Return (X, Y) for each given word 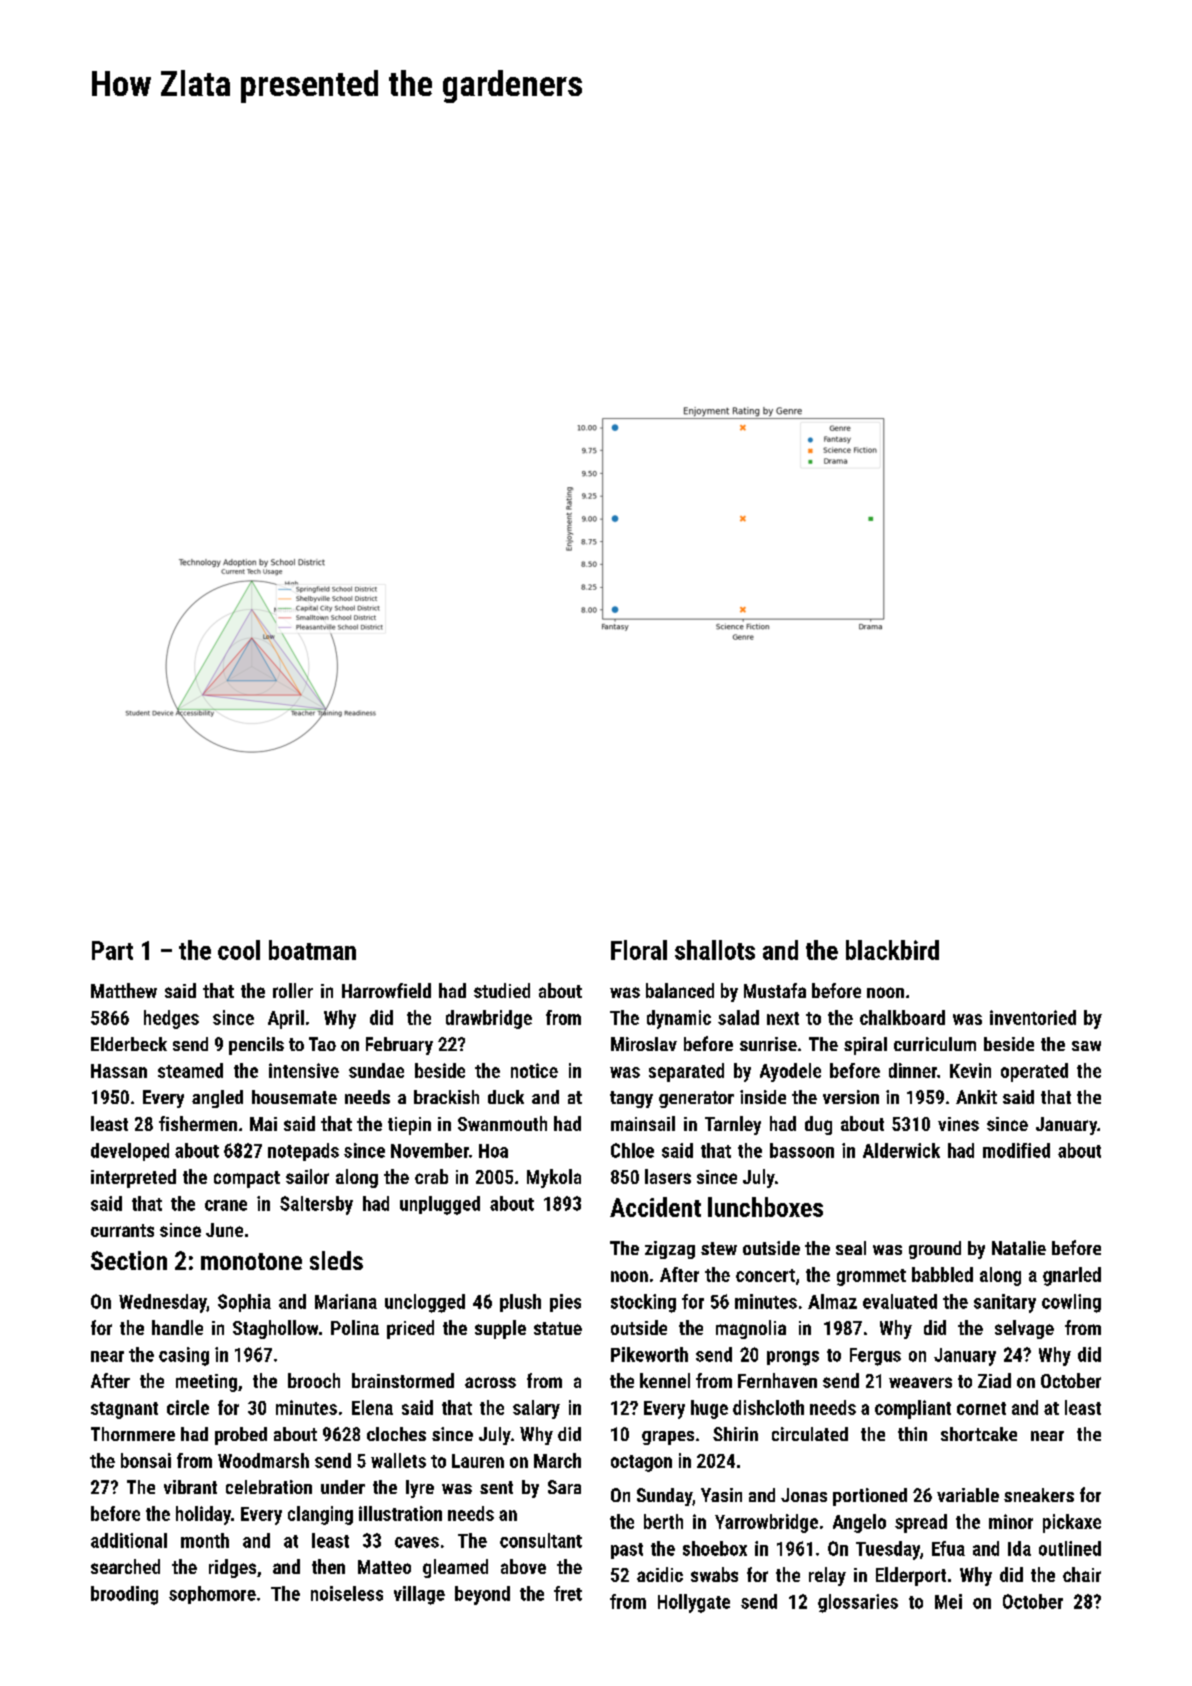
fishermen (198, 1123)
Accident (655, 1207)
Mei (948, 1601)
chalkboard (902, 1017)
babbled (942, 1274)
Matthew (124, 990)
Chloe (632, 1150)
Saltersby (316, 1205)
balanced (680, 990)
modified (1016, 1150)
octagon (641, 1463)
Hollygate (694, 1603)
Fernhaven (777, 1380)
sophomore (212, 1595)
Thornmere (133, 1434)
